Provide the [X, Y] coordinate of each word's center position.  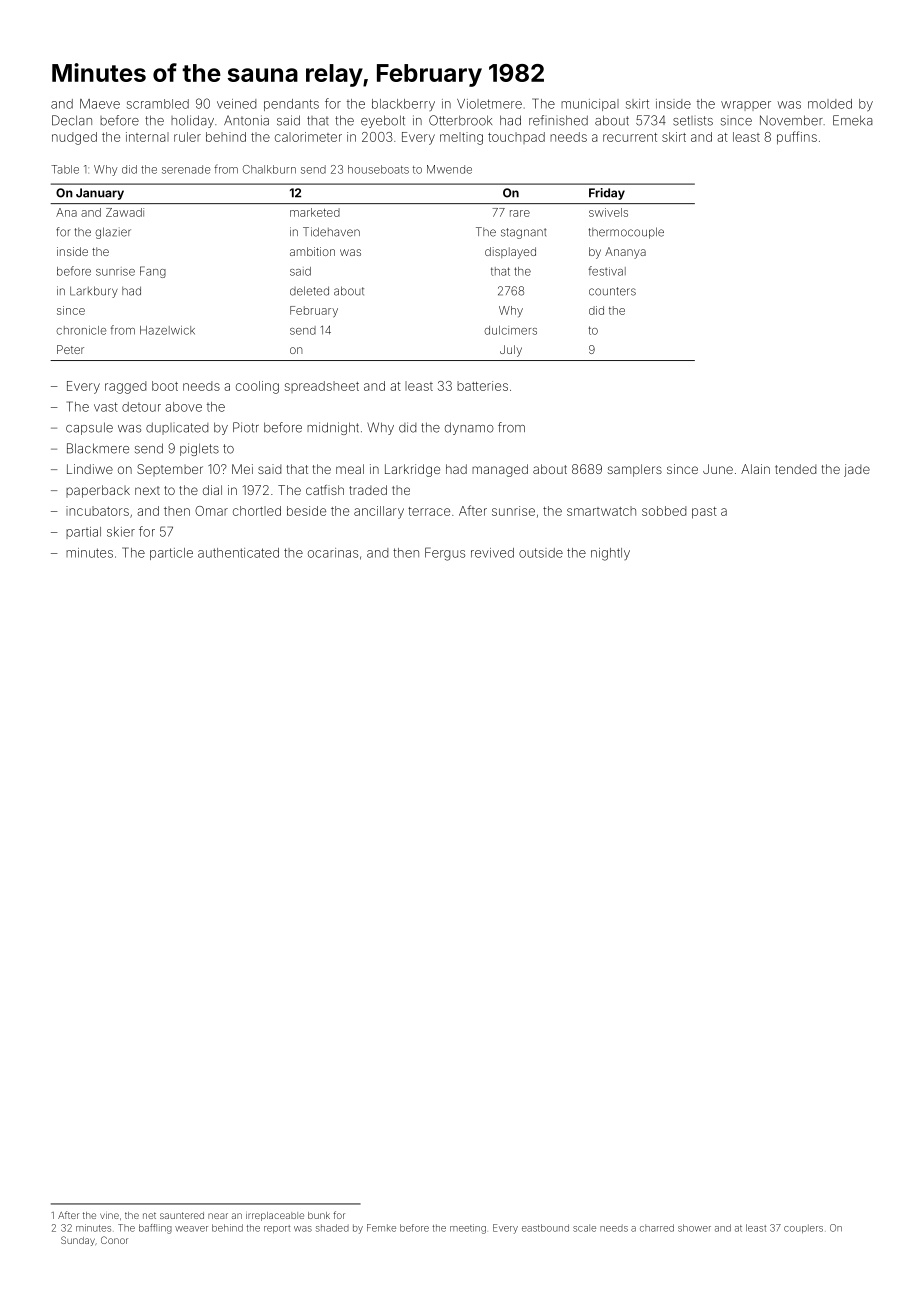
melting [461, 138]
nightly [610, 554]
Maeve [100, 104]
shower [694, 1228]
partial [83, 533]
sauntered [182, 1215]
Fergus [445, 554]
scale [584, 1228]
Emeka [853, 120]
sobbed [664, 511]
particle [171, 554]
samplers [635, 470]
